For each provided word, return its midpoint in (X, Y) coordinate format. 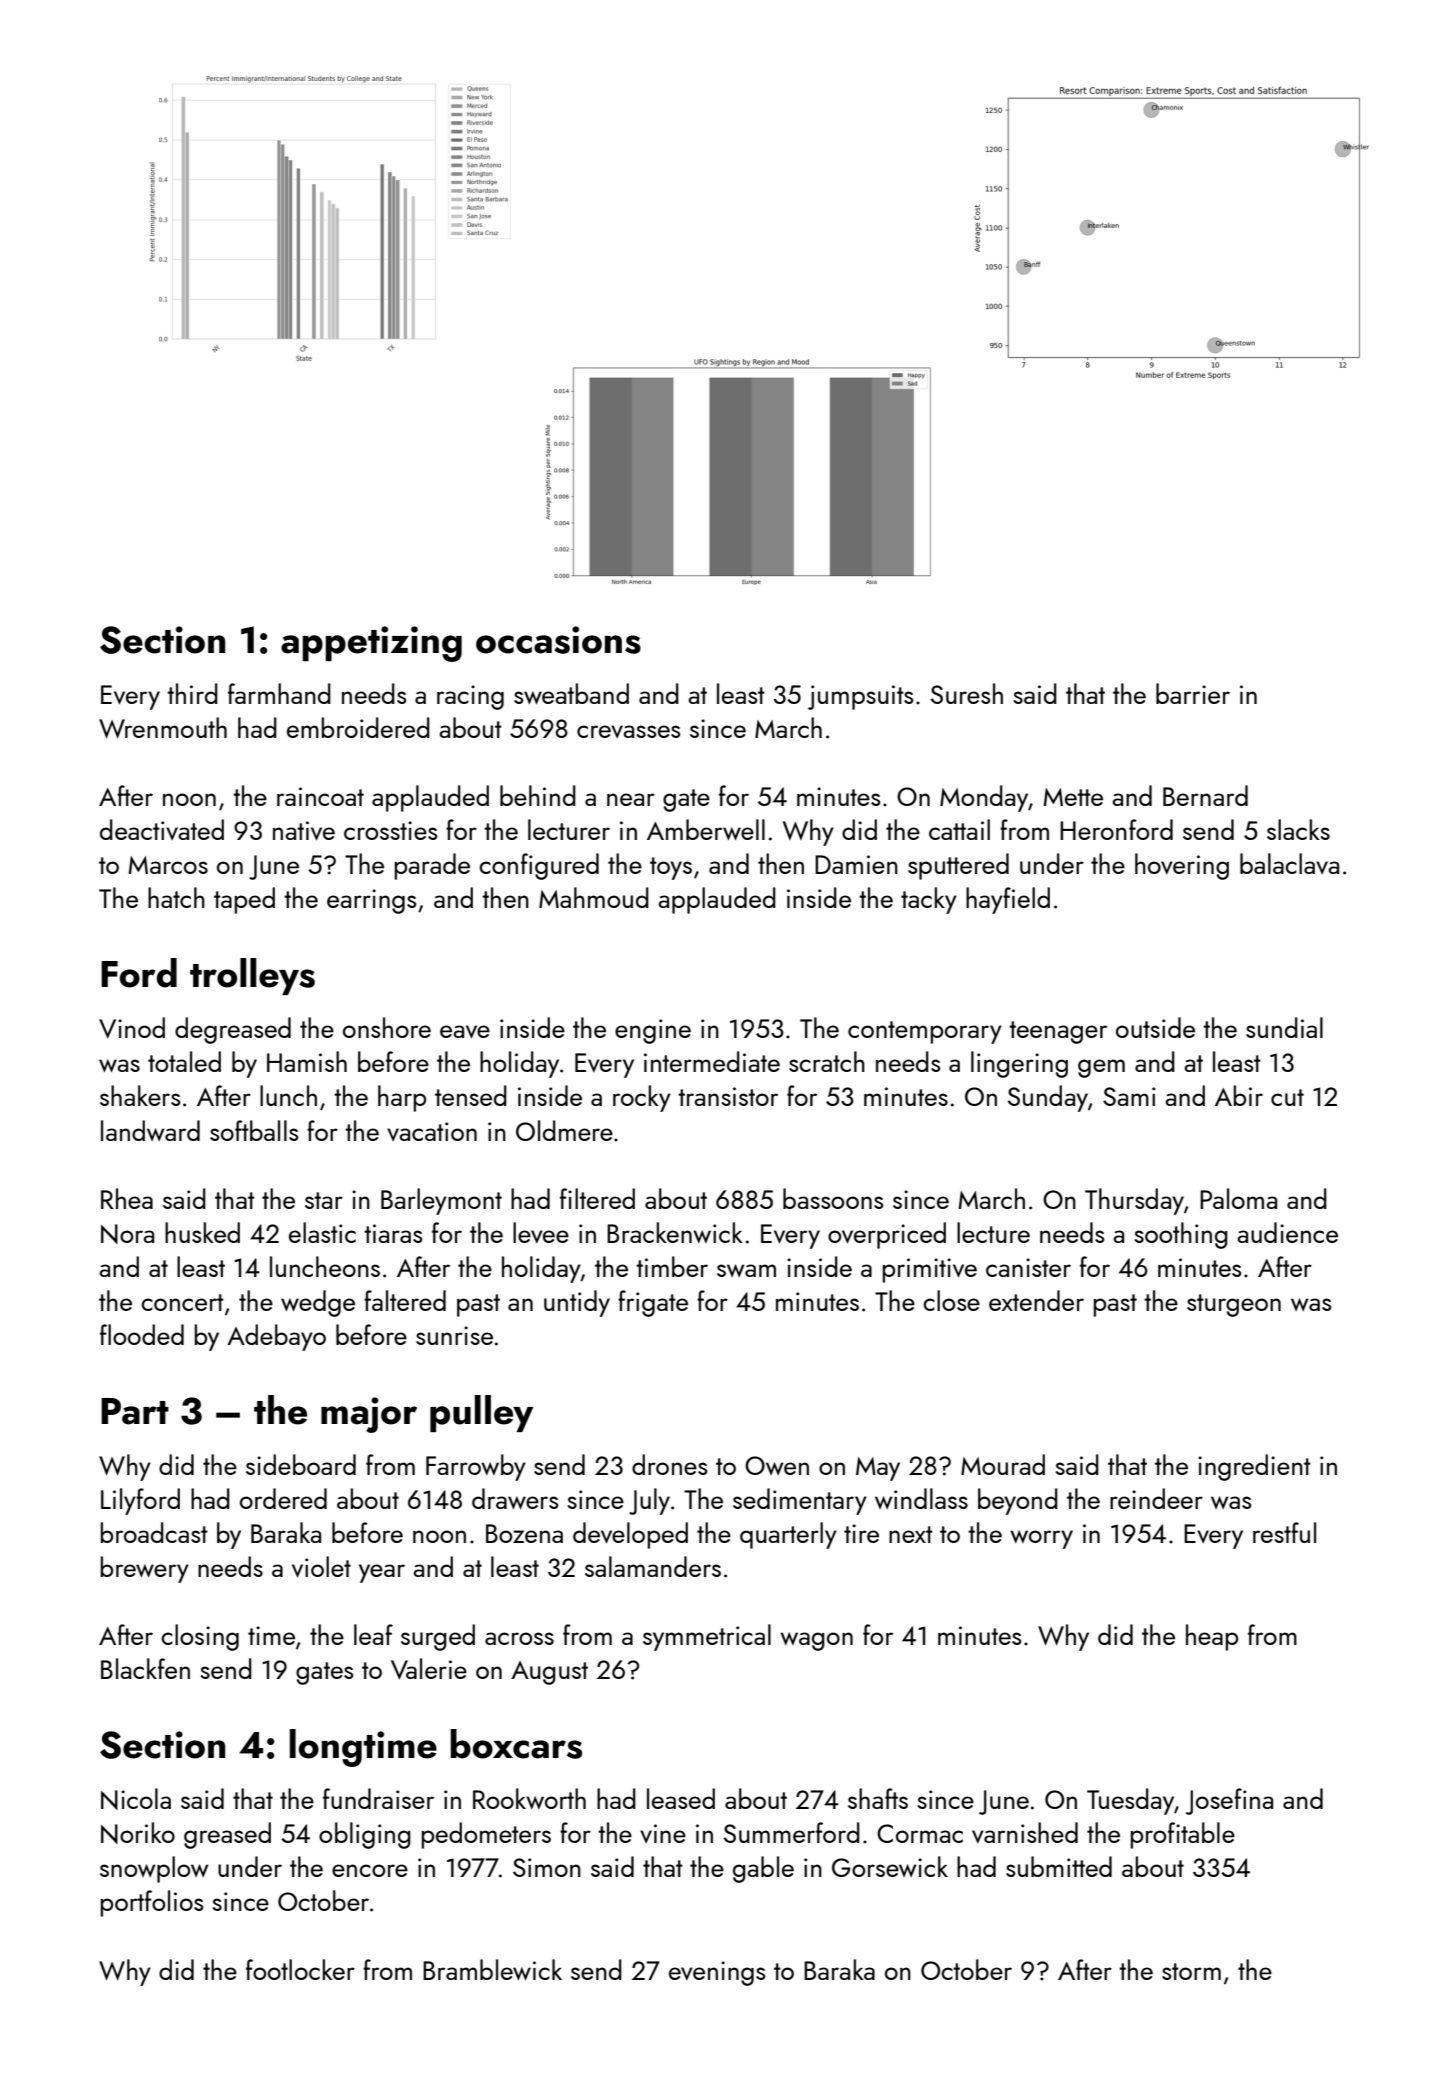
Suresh (967, 693)
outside (1155, 1027)
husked (202, 1232)
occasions (558, 640)
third (192, 693)
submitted (1059, 1866)
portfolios (152, 1903)
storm (1191, 1971)
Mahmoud (594, 897)
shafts (878, 1798)
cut (1287, 1097)
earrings (371, 901)
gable (763, 1869)
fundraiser (378, 1798)
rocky (642, 1098)
